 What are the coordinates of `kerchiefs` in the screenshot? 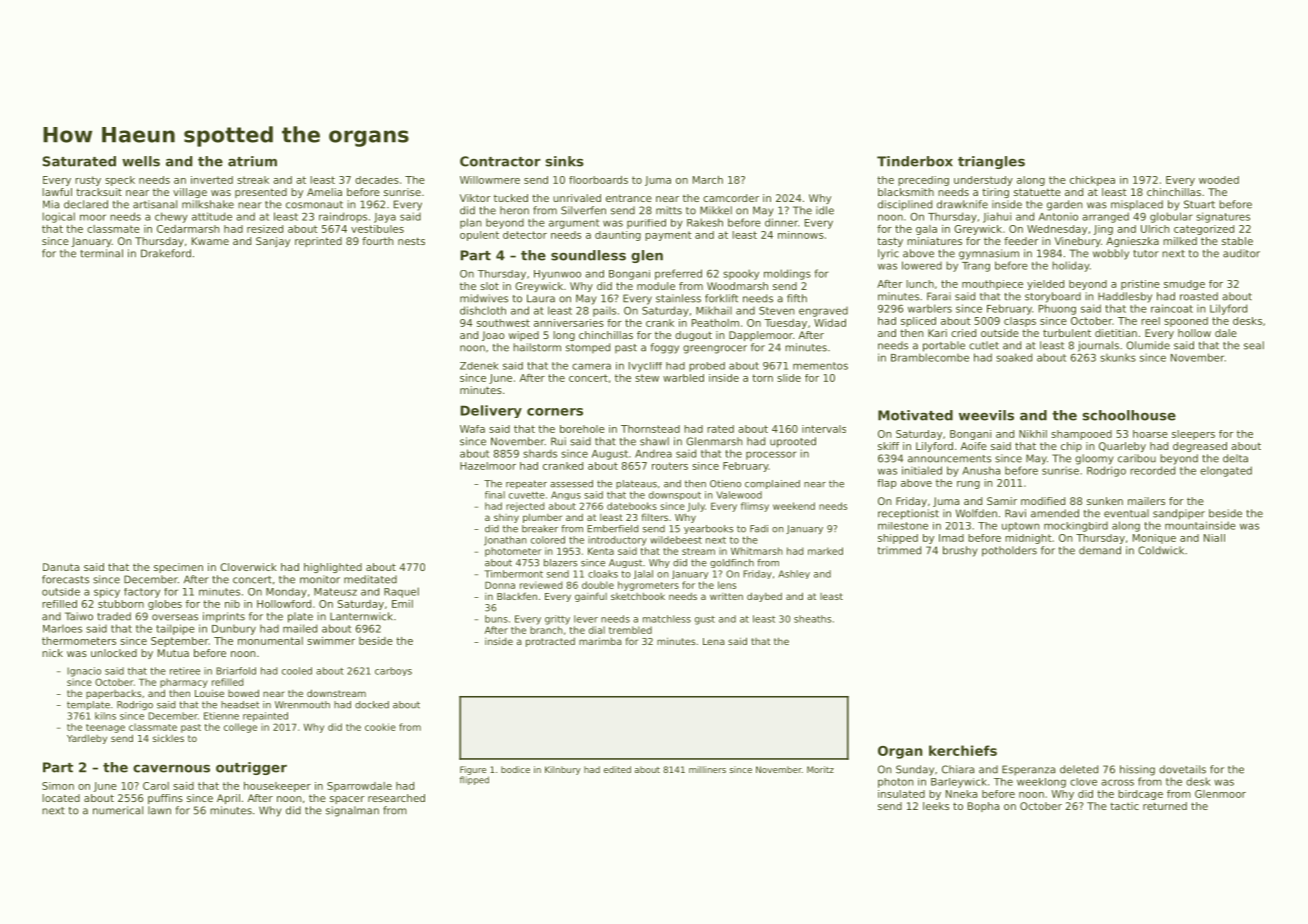 It's located at (963, 750).
